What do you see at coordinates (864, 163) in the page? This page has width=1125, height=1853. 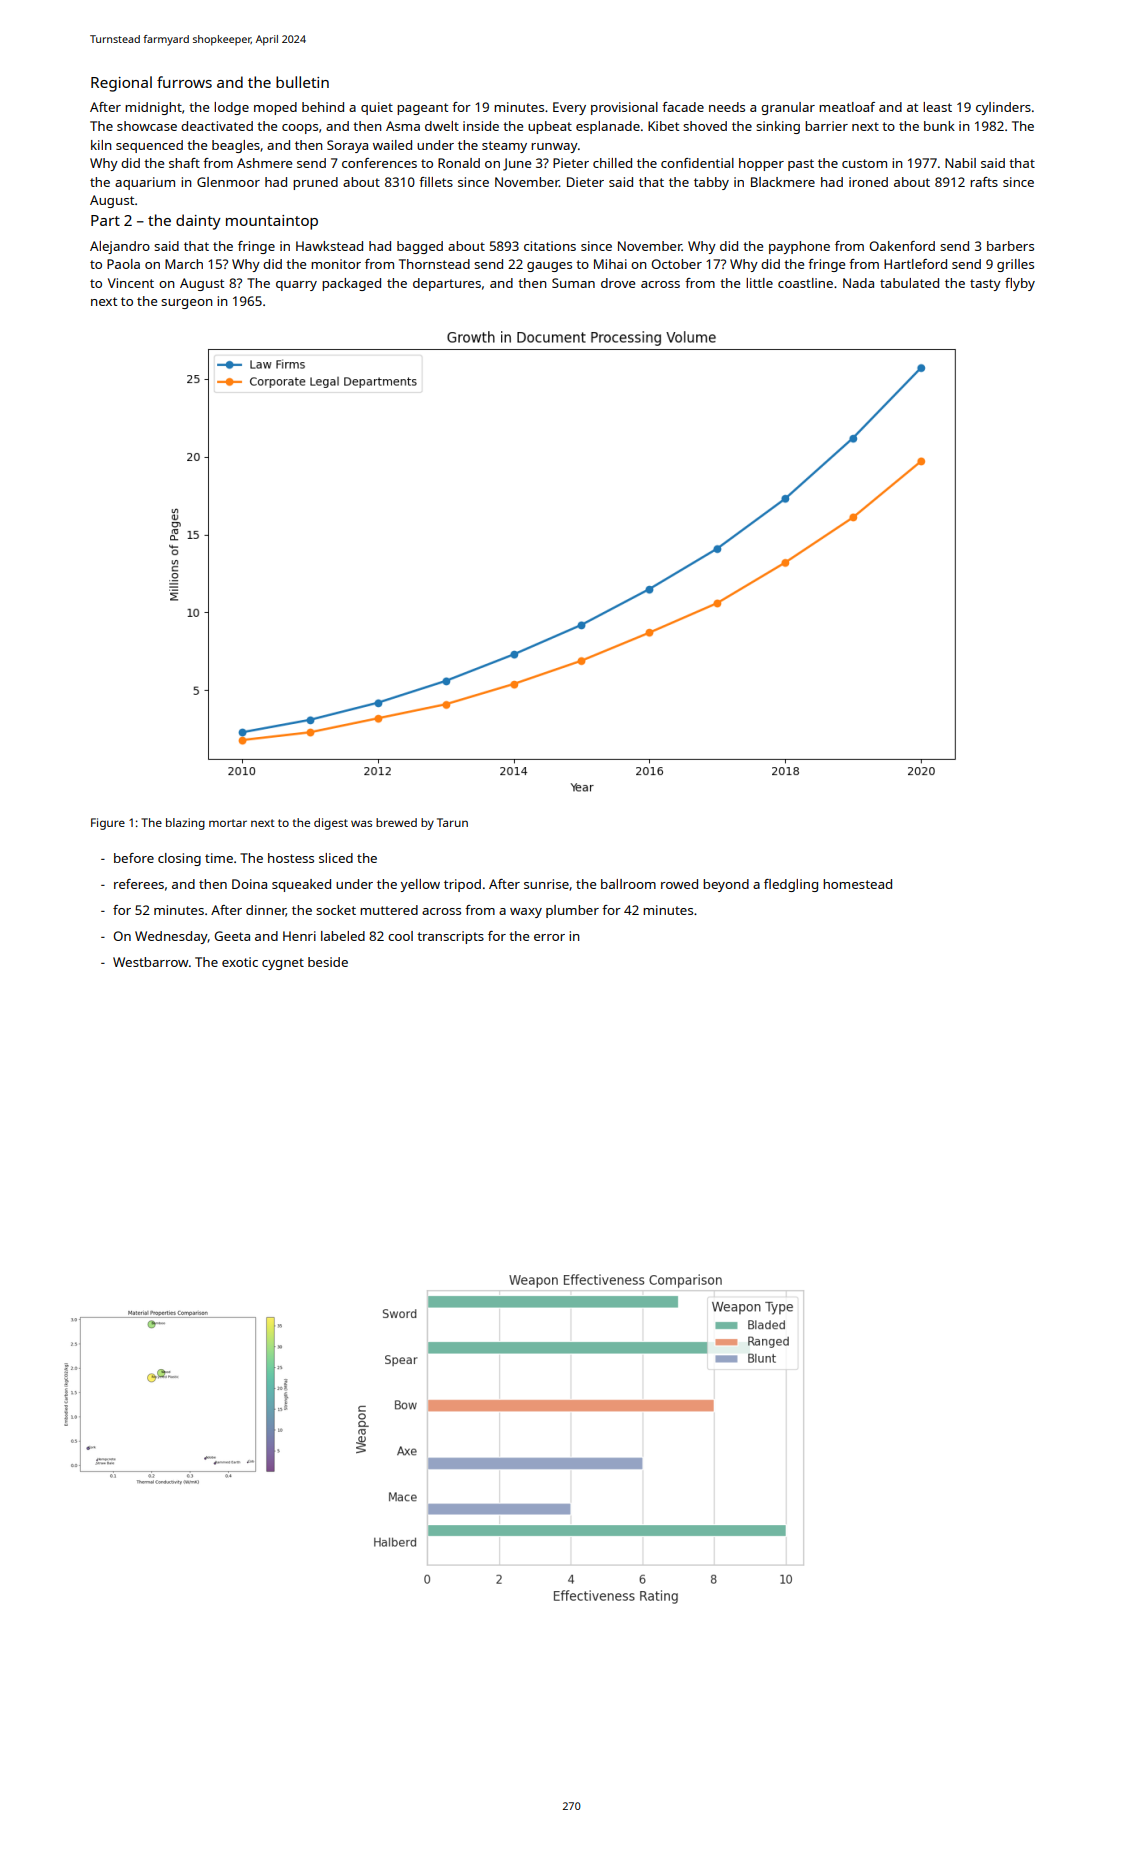 I see `custom` at bounding box center [864, 163].
